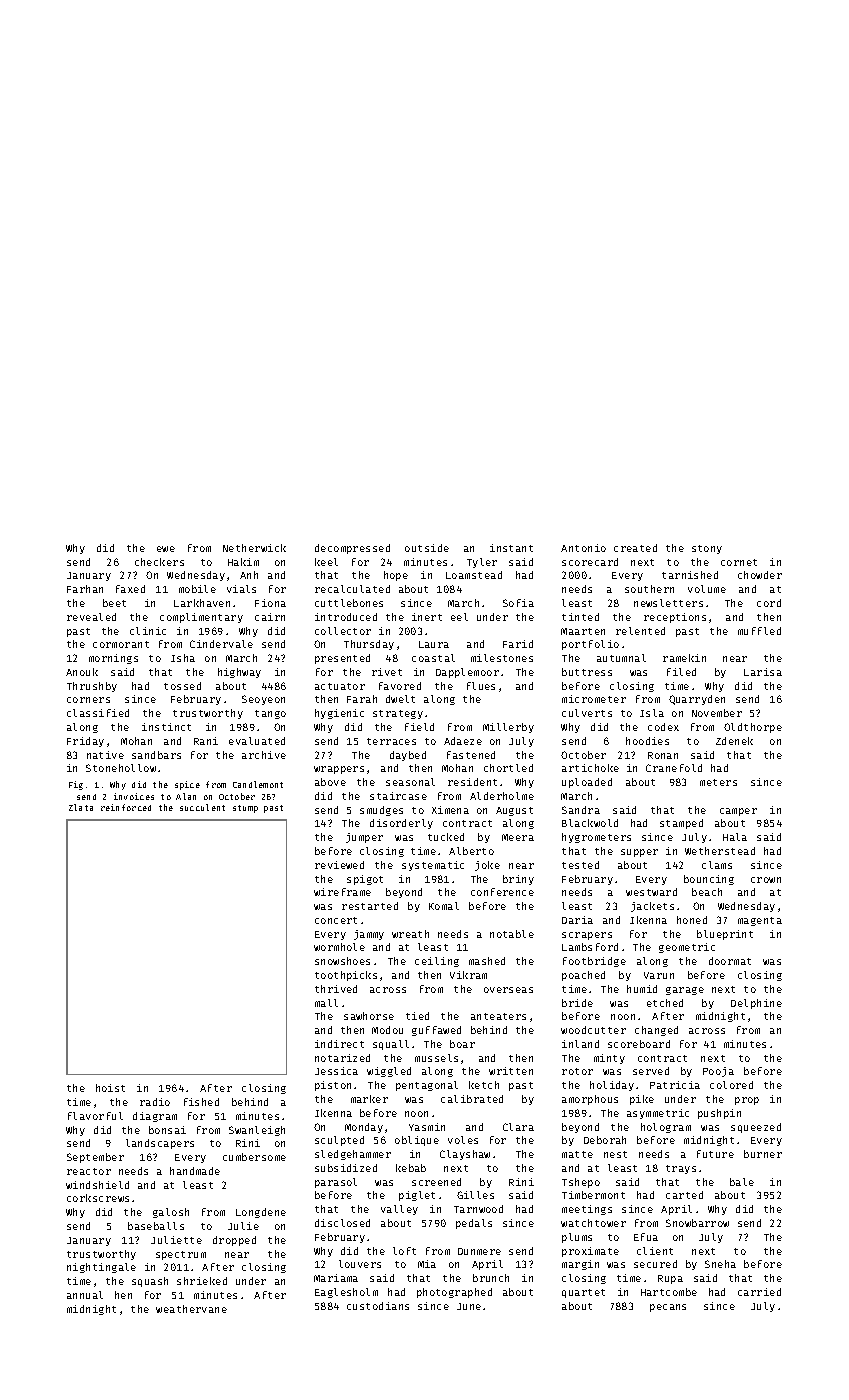 Image resolution: width=849 pixels, height=1400 pixels. Describe the element at coordinates (81, 807) in the document. I see `Zlata` at that location.
